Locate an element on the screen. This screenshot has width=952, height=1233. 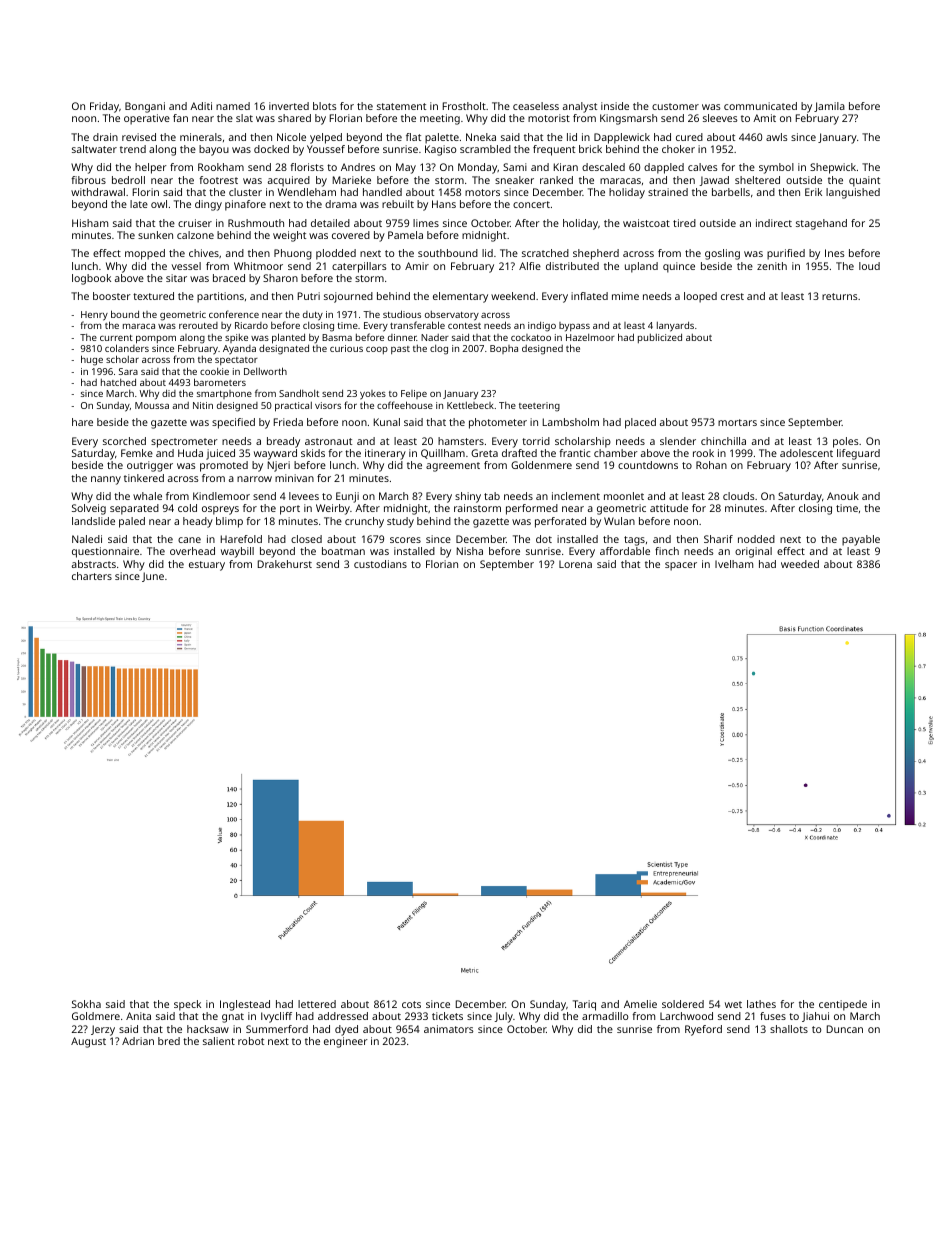
payable is located at coordinates (861, 540).
